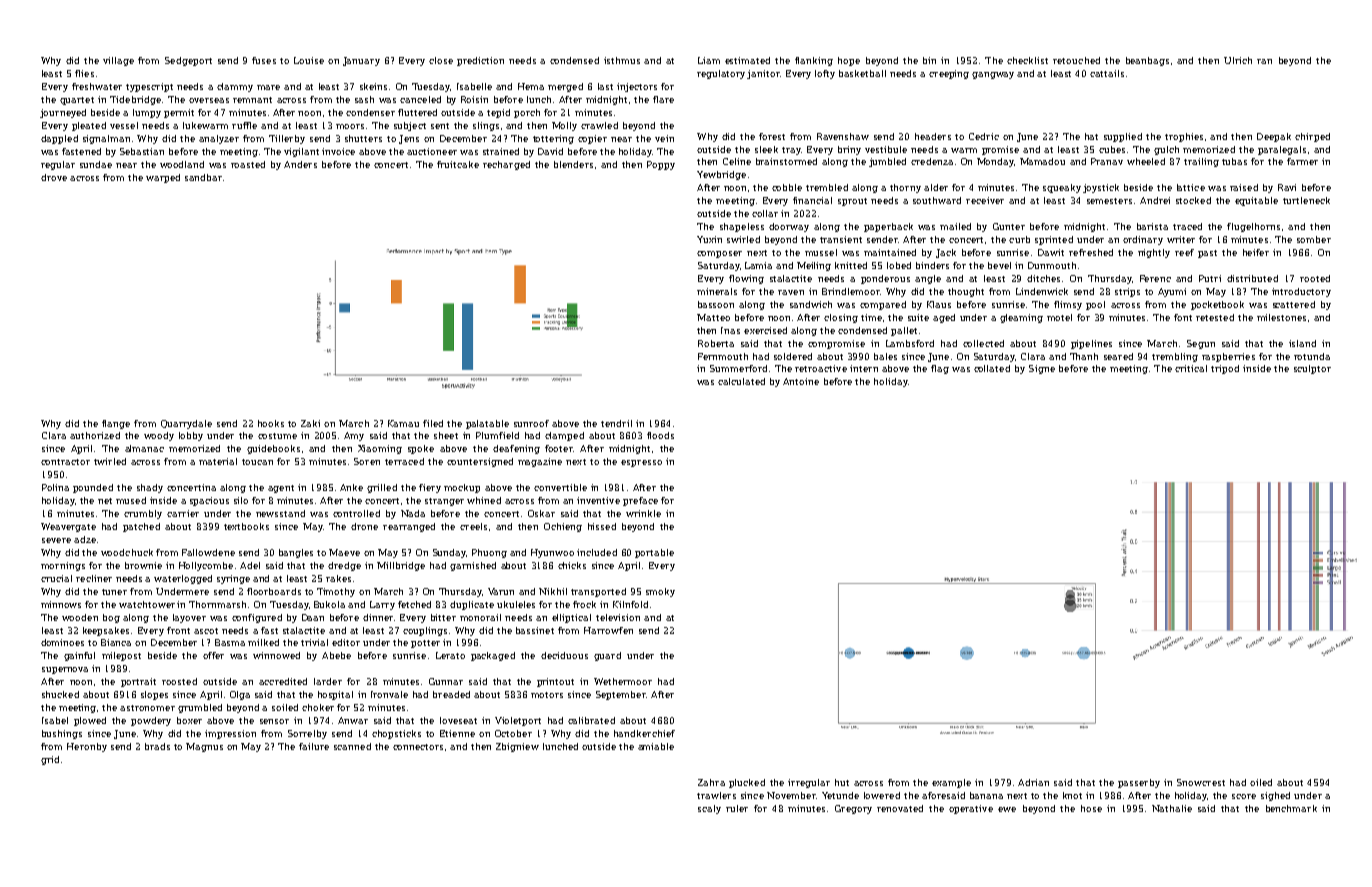  I want to click on Hema, so click(531, 86).
